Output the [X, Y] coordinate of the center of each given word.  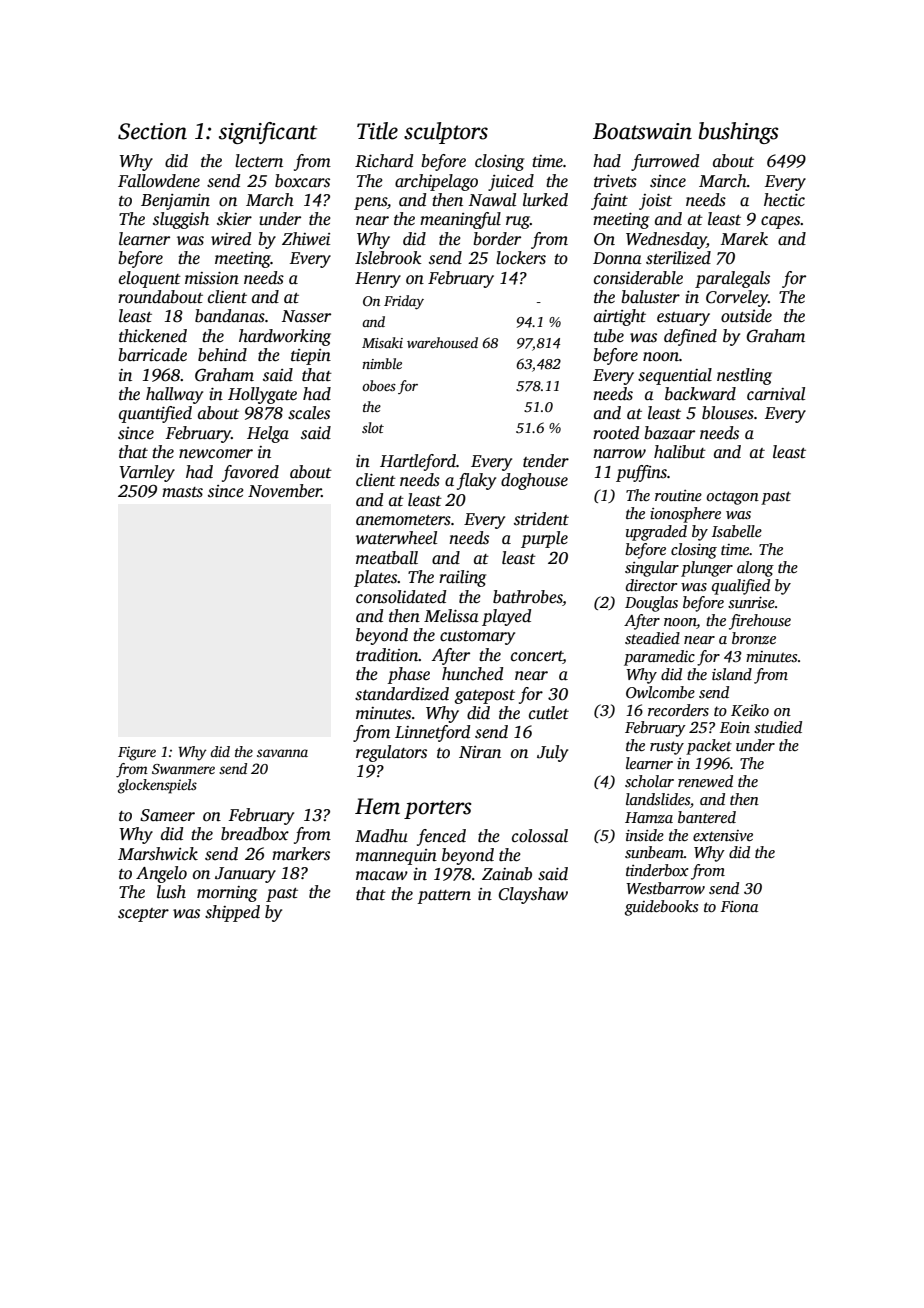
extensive [723, 835]
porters [438, 809]
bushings [739, 133]
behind [222, 354]
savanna [282, 753]
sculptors [446, 133]
